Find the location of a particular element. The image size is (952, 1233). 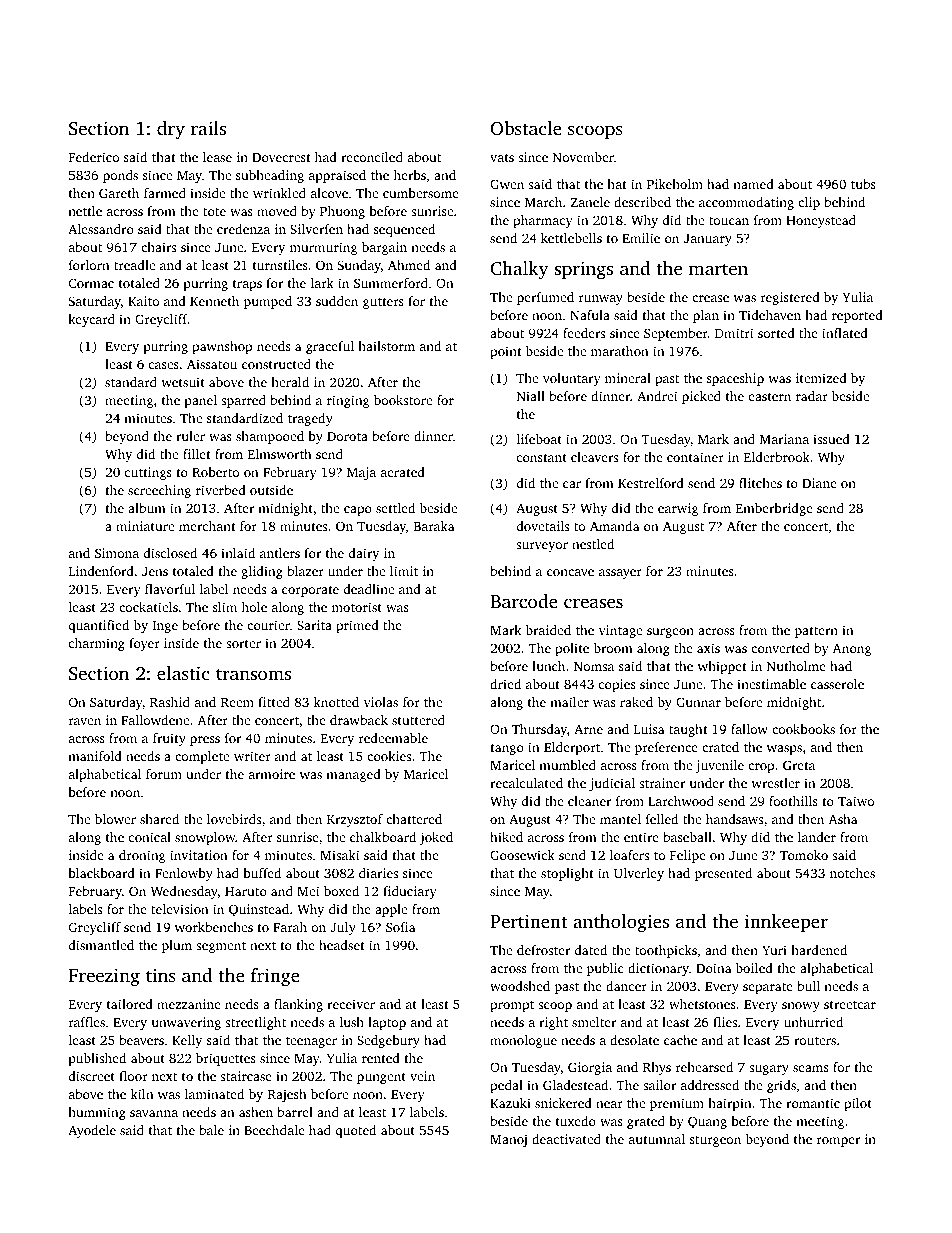

quoted is located at coordinates (356, 1131).
